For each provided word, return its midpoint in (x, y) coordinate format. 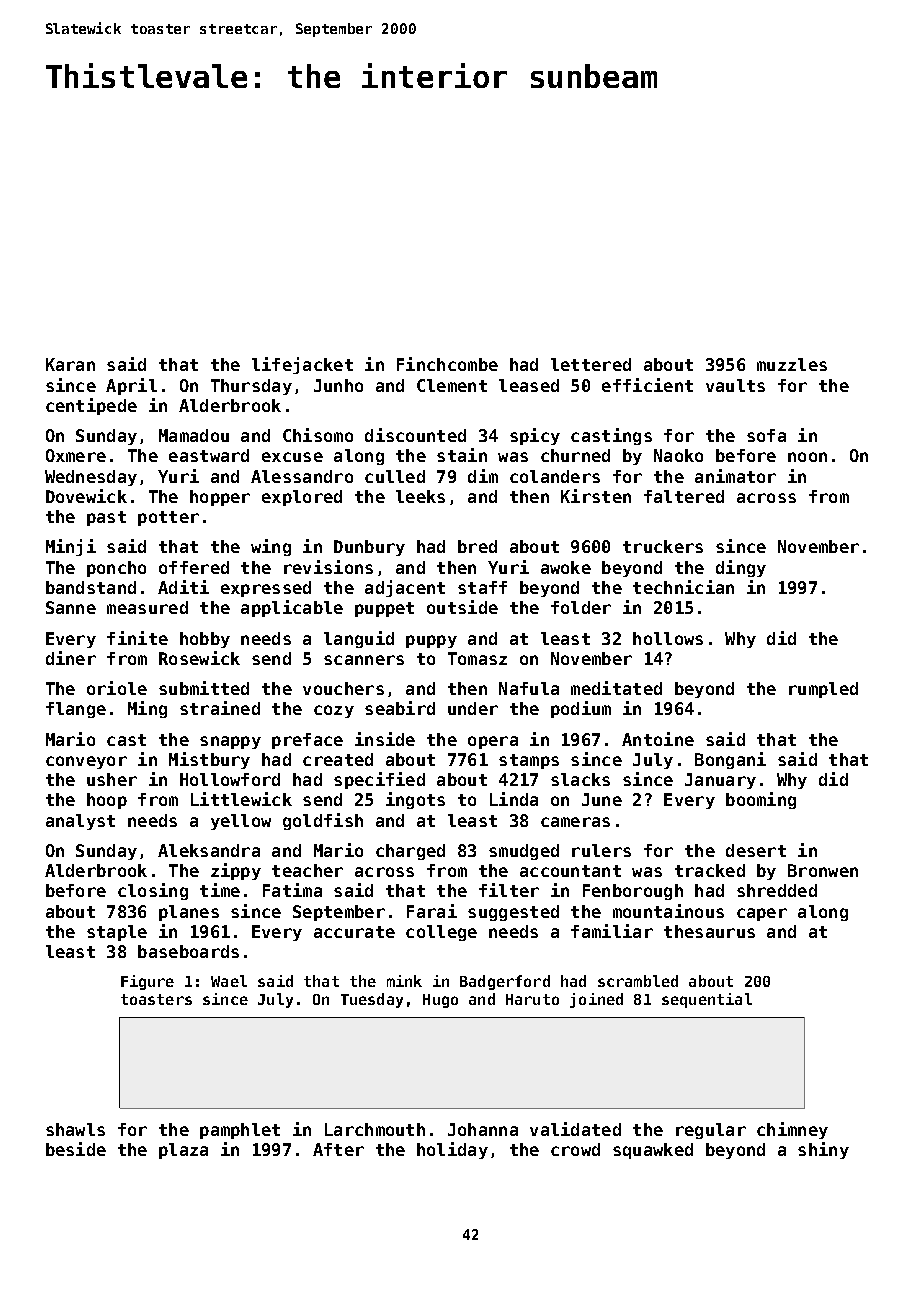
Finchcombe (447, 364)
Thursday (251, 387)
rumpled (823, 690)
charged (410, 852)
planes (189, 913)
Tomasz (477, 658)
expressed (266, 589)
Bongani (730, 760)
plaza (183, 1151)
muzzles (792, 364)
